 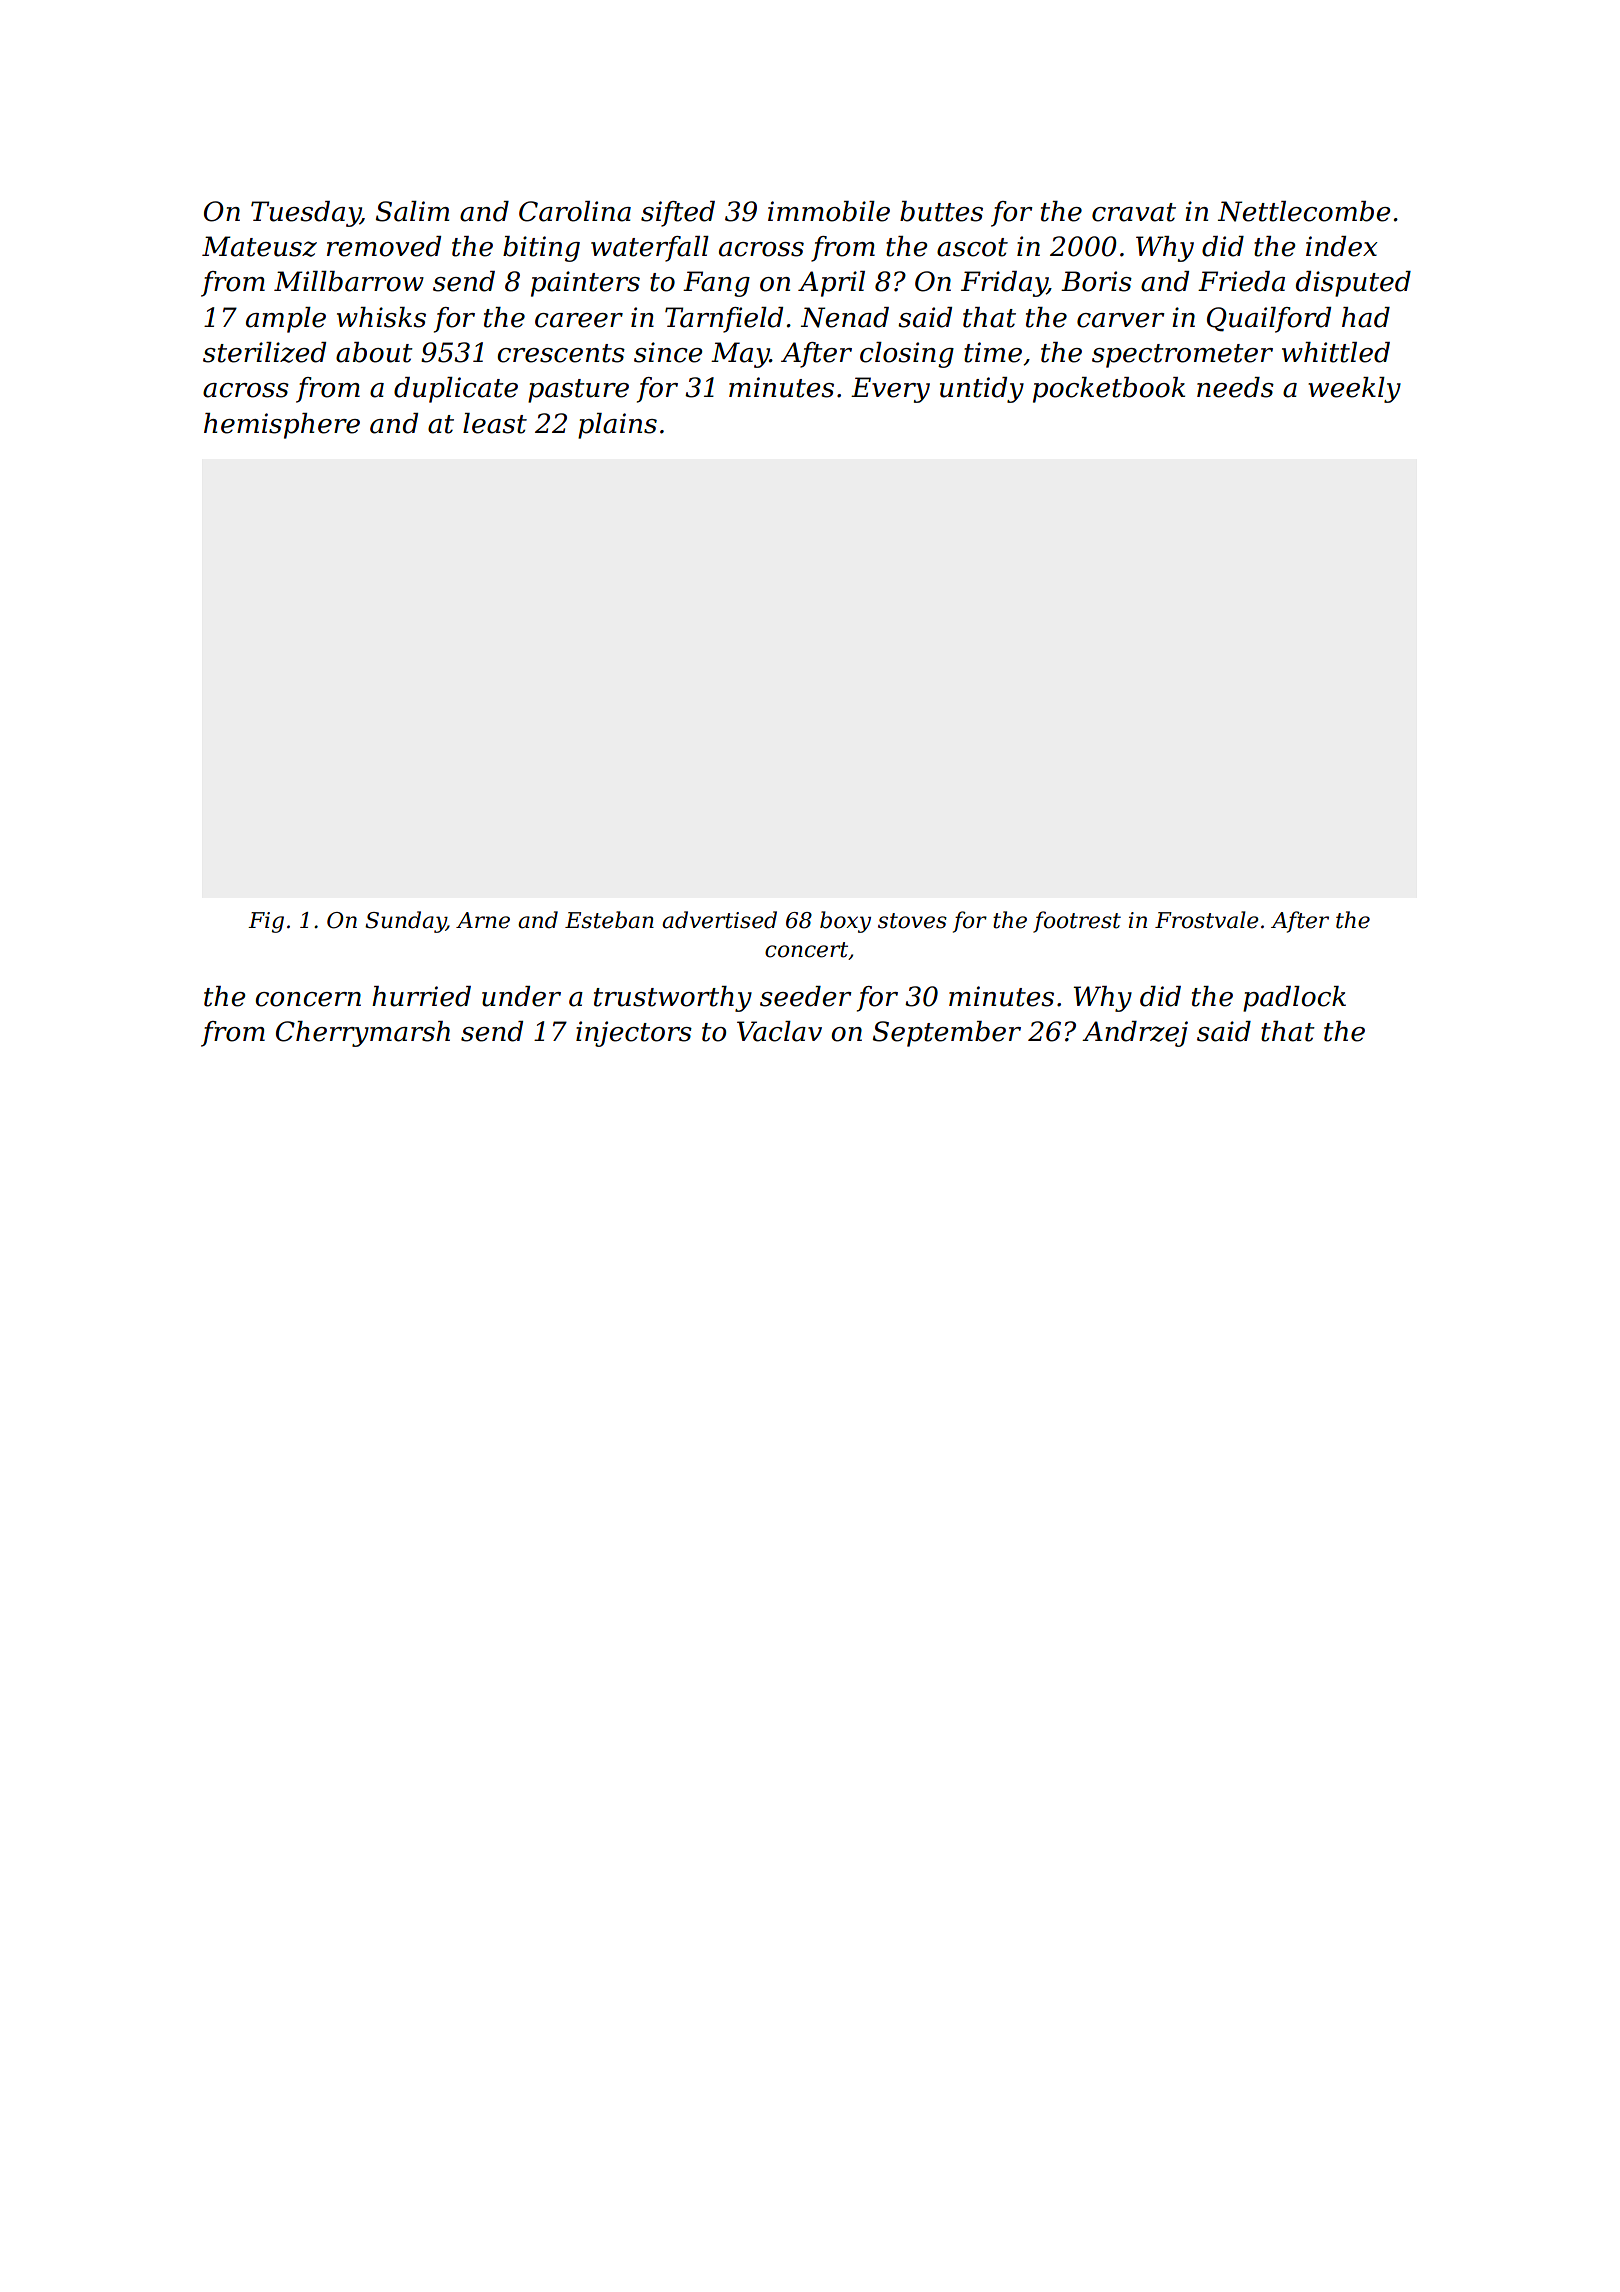 What do you see at coordinates (561, 353) in the page?
I see `crescents` at bounding box center [561, 353].
